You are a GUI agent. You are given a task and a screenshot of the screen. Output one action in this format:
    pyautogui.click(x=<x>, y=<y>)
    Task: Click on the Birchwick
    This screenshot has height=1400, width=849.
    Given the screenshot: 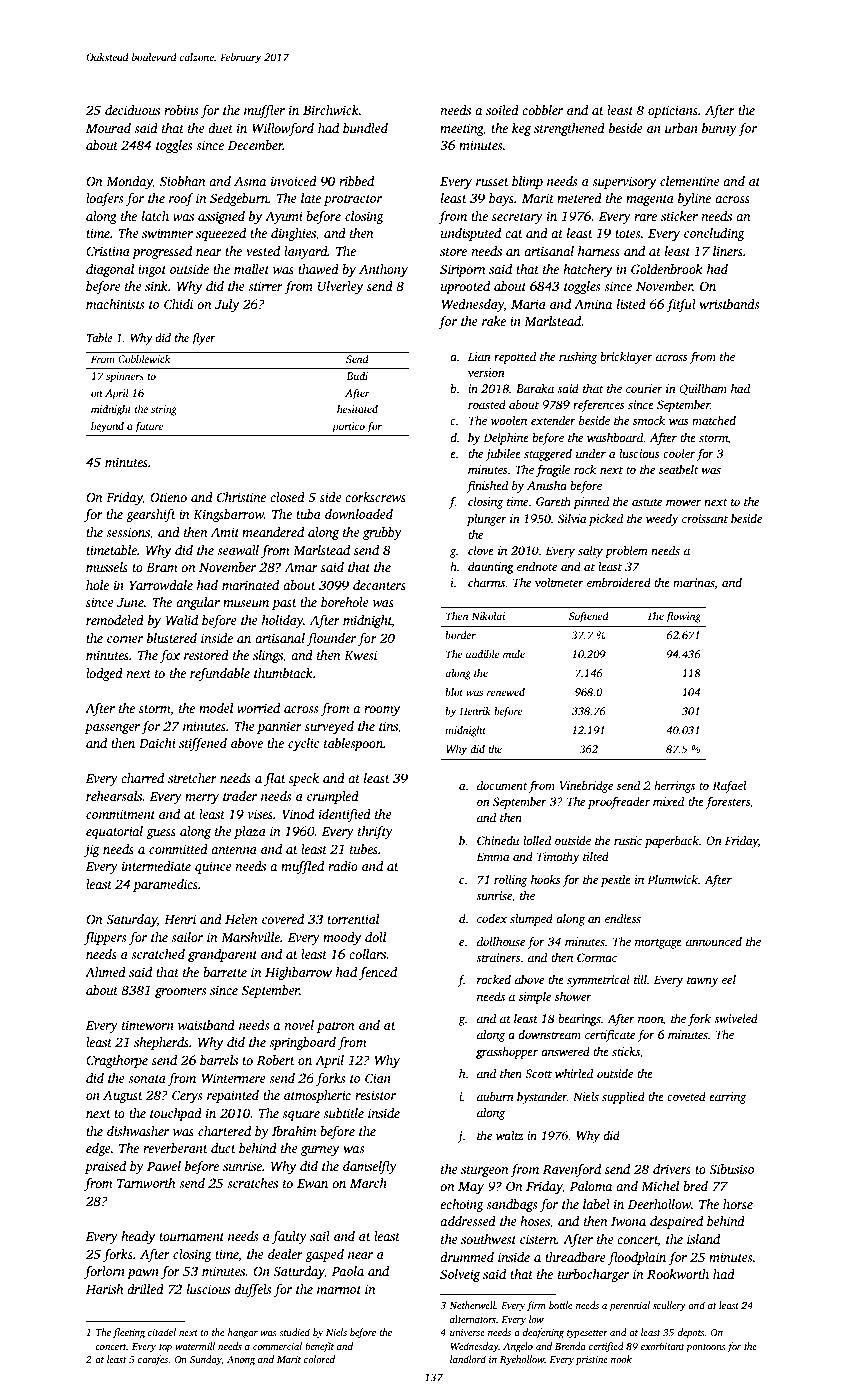 What is the action you would take?
    pyautogui.click(x=331, y=110)
